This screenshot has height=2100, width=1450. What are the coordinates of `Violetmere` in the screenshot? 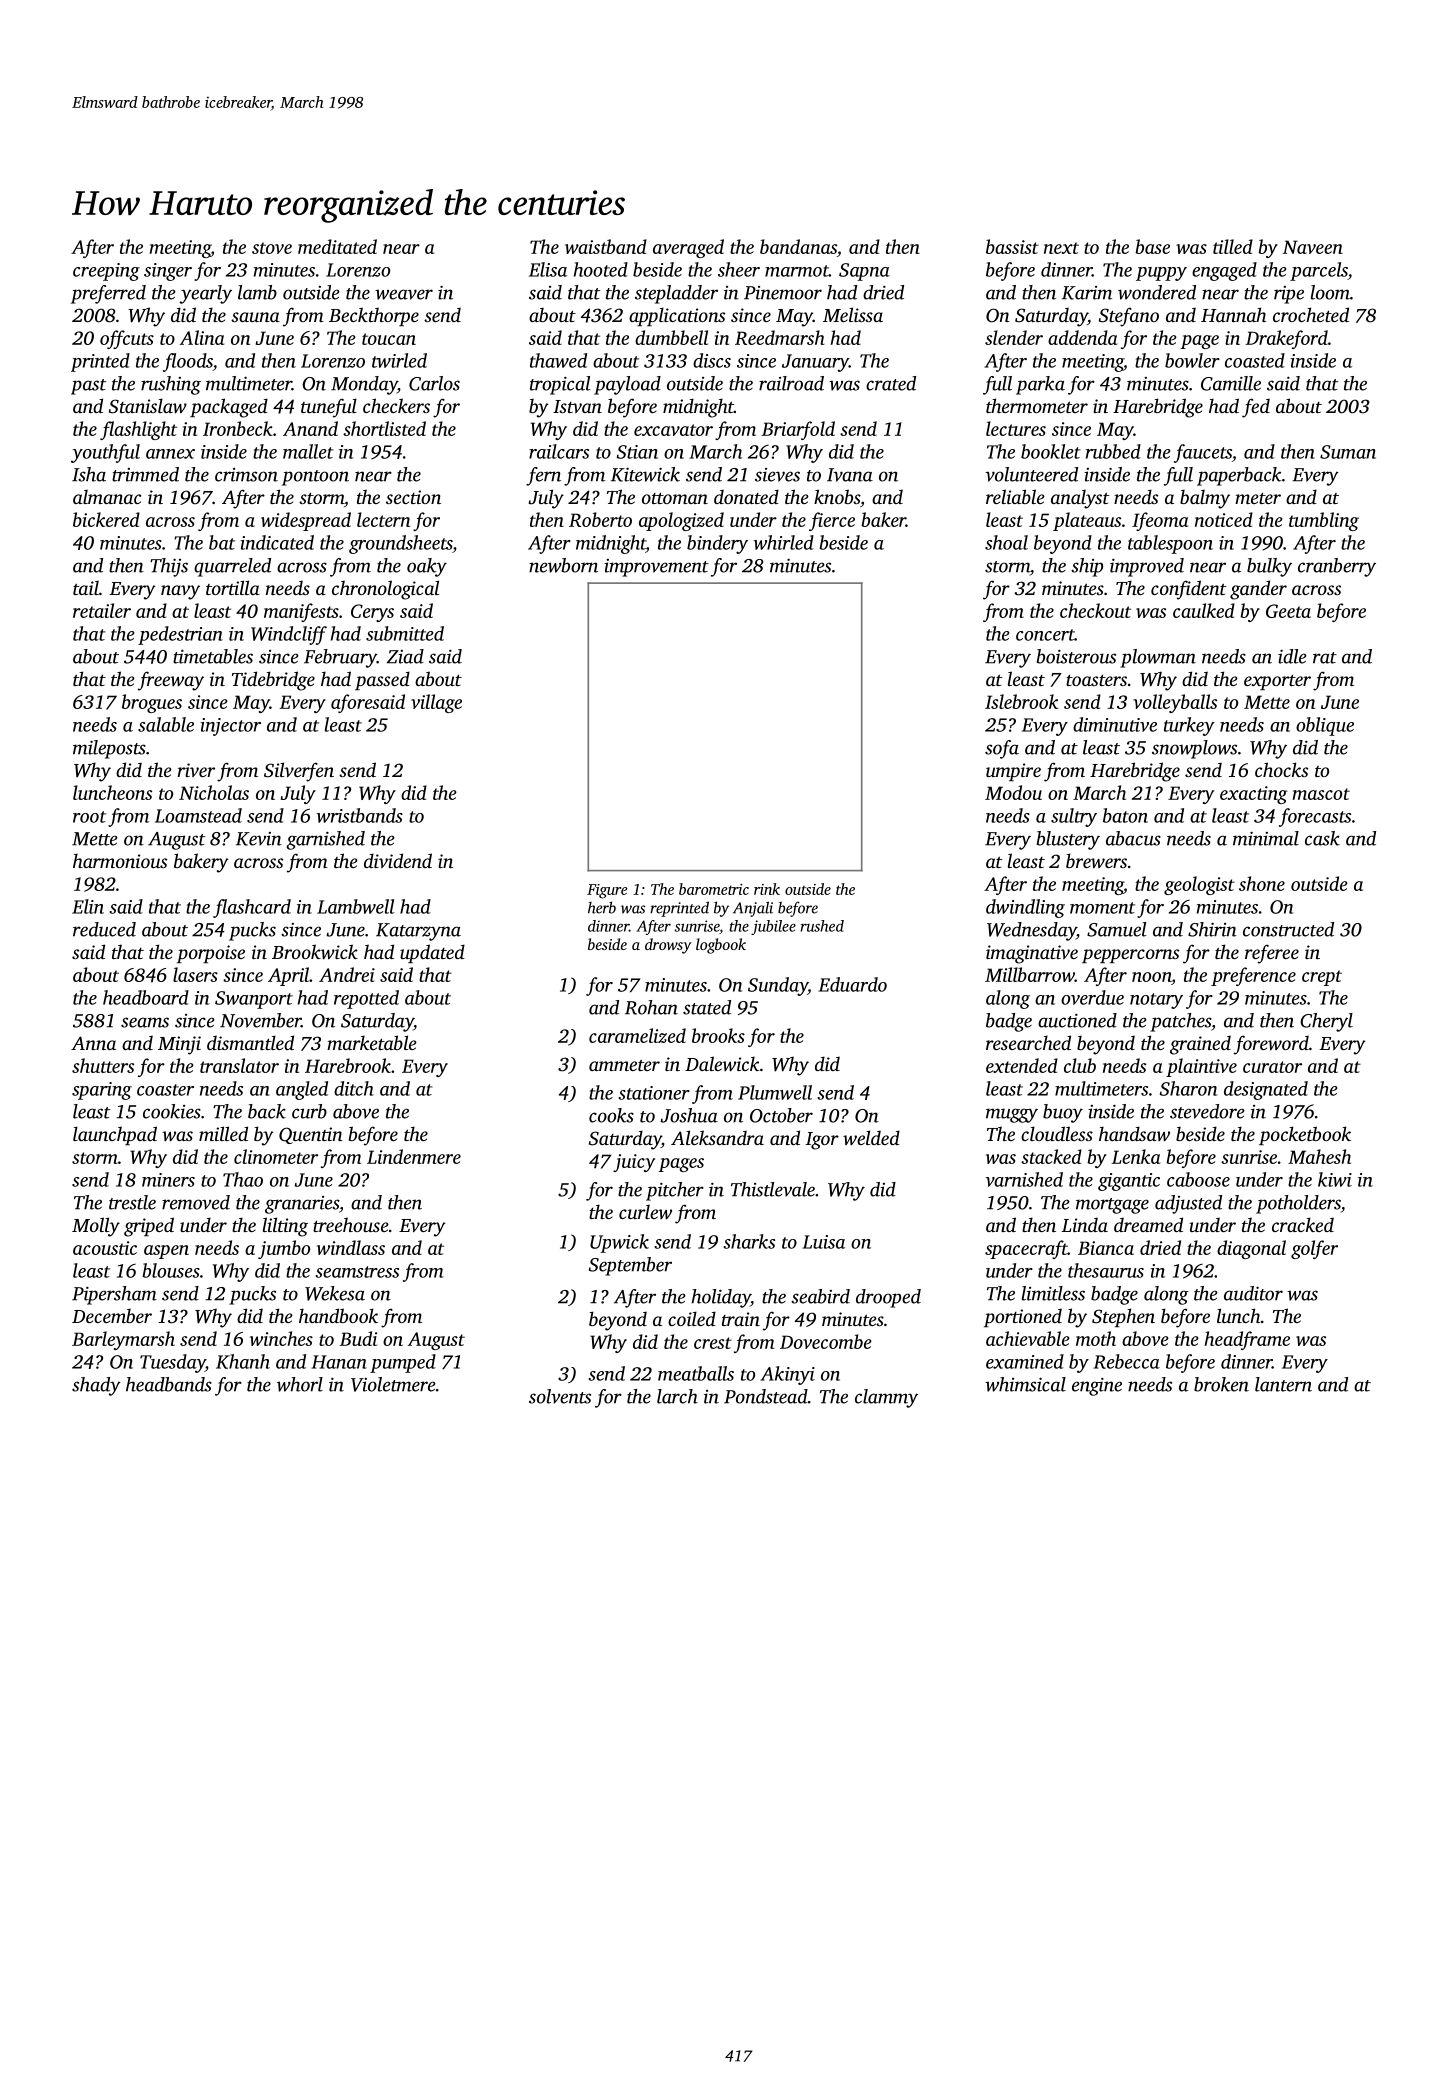 It's located at (393, 1384).
